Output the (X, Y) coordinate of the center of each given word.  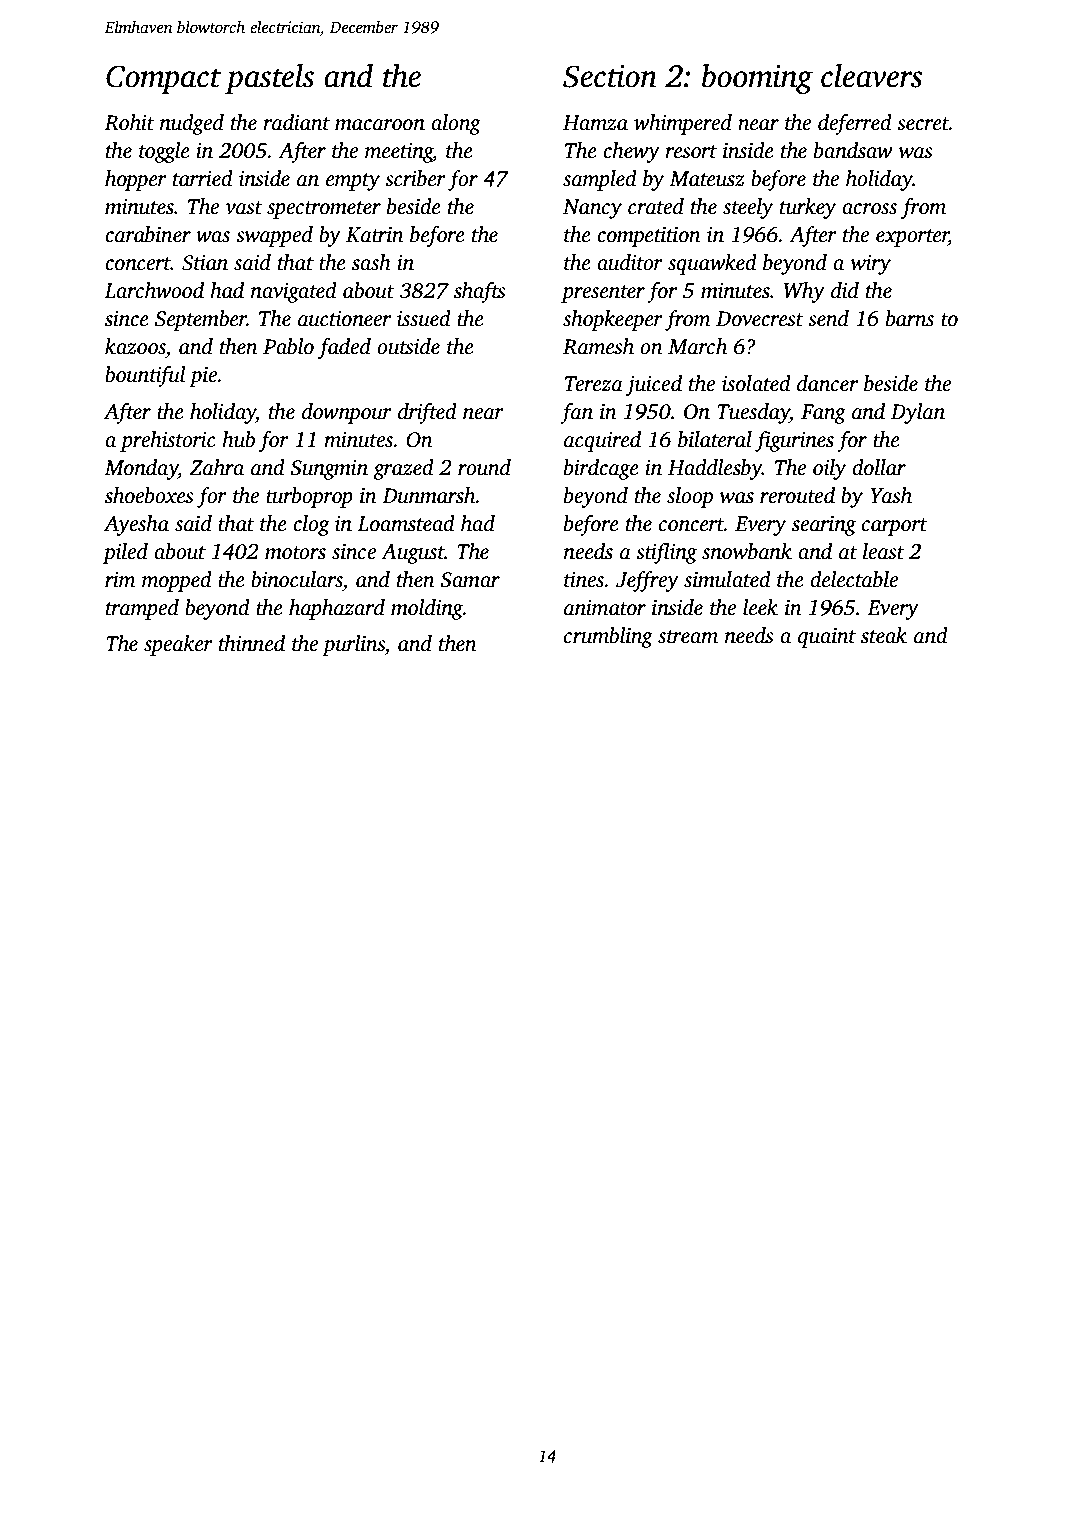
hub (238, 439)
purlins (353, 645)
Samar (470, 580)
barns (910, 318)
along (456, 124)
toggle (164, 152)
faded (344, 348)
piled (125, 553)
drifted (427, 413)
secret (923, 124)
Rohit (129, 122)
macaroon (380, 125)
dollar (879, 467)
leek (760, 607)
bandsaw (853, 150)
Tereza (594, 384)
